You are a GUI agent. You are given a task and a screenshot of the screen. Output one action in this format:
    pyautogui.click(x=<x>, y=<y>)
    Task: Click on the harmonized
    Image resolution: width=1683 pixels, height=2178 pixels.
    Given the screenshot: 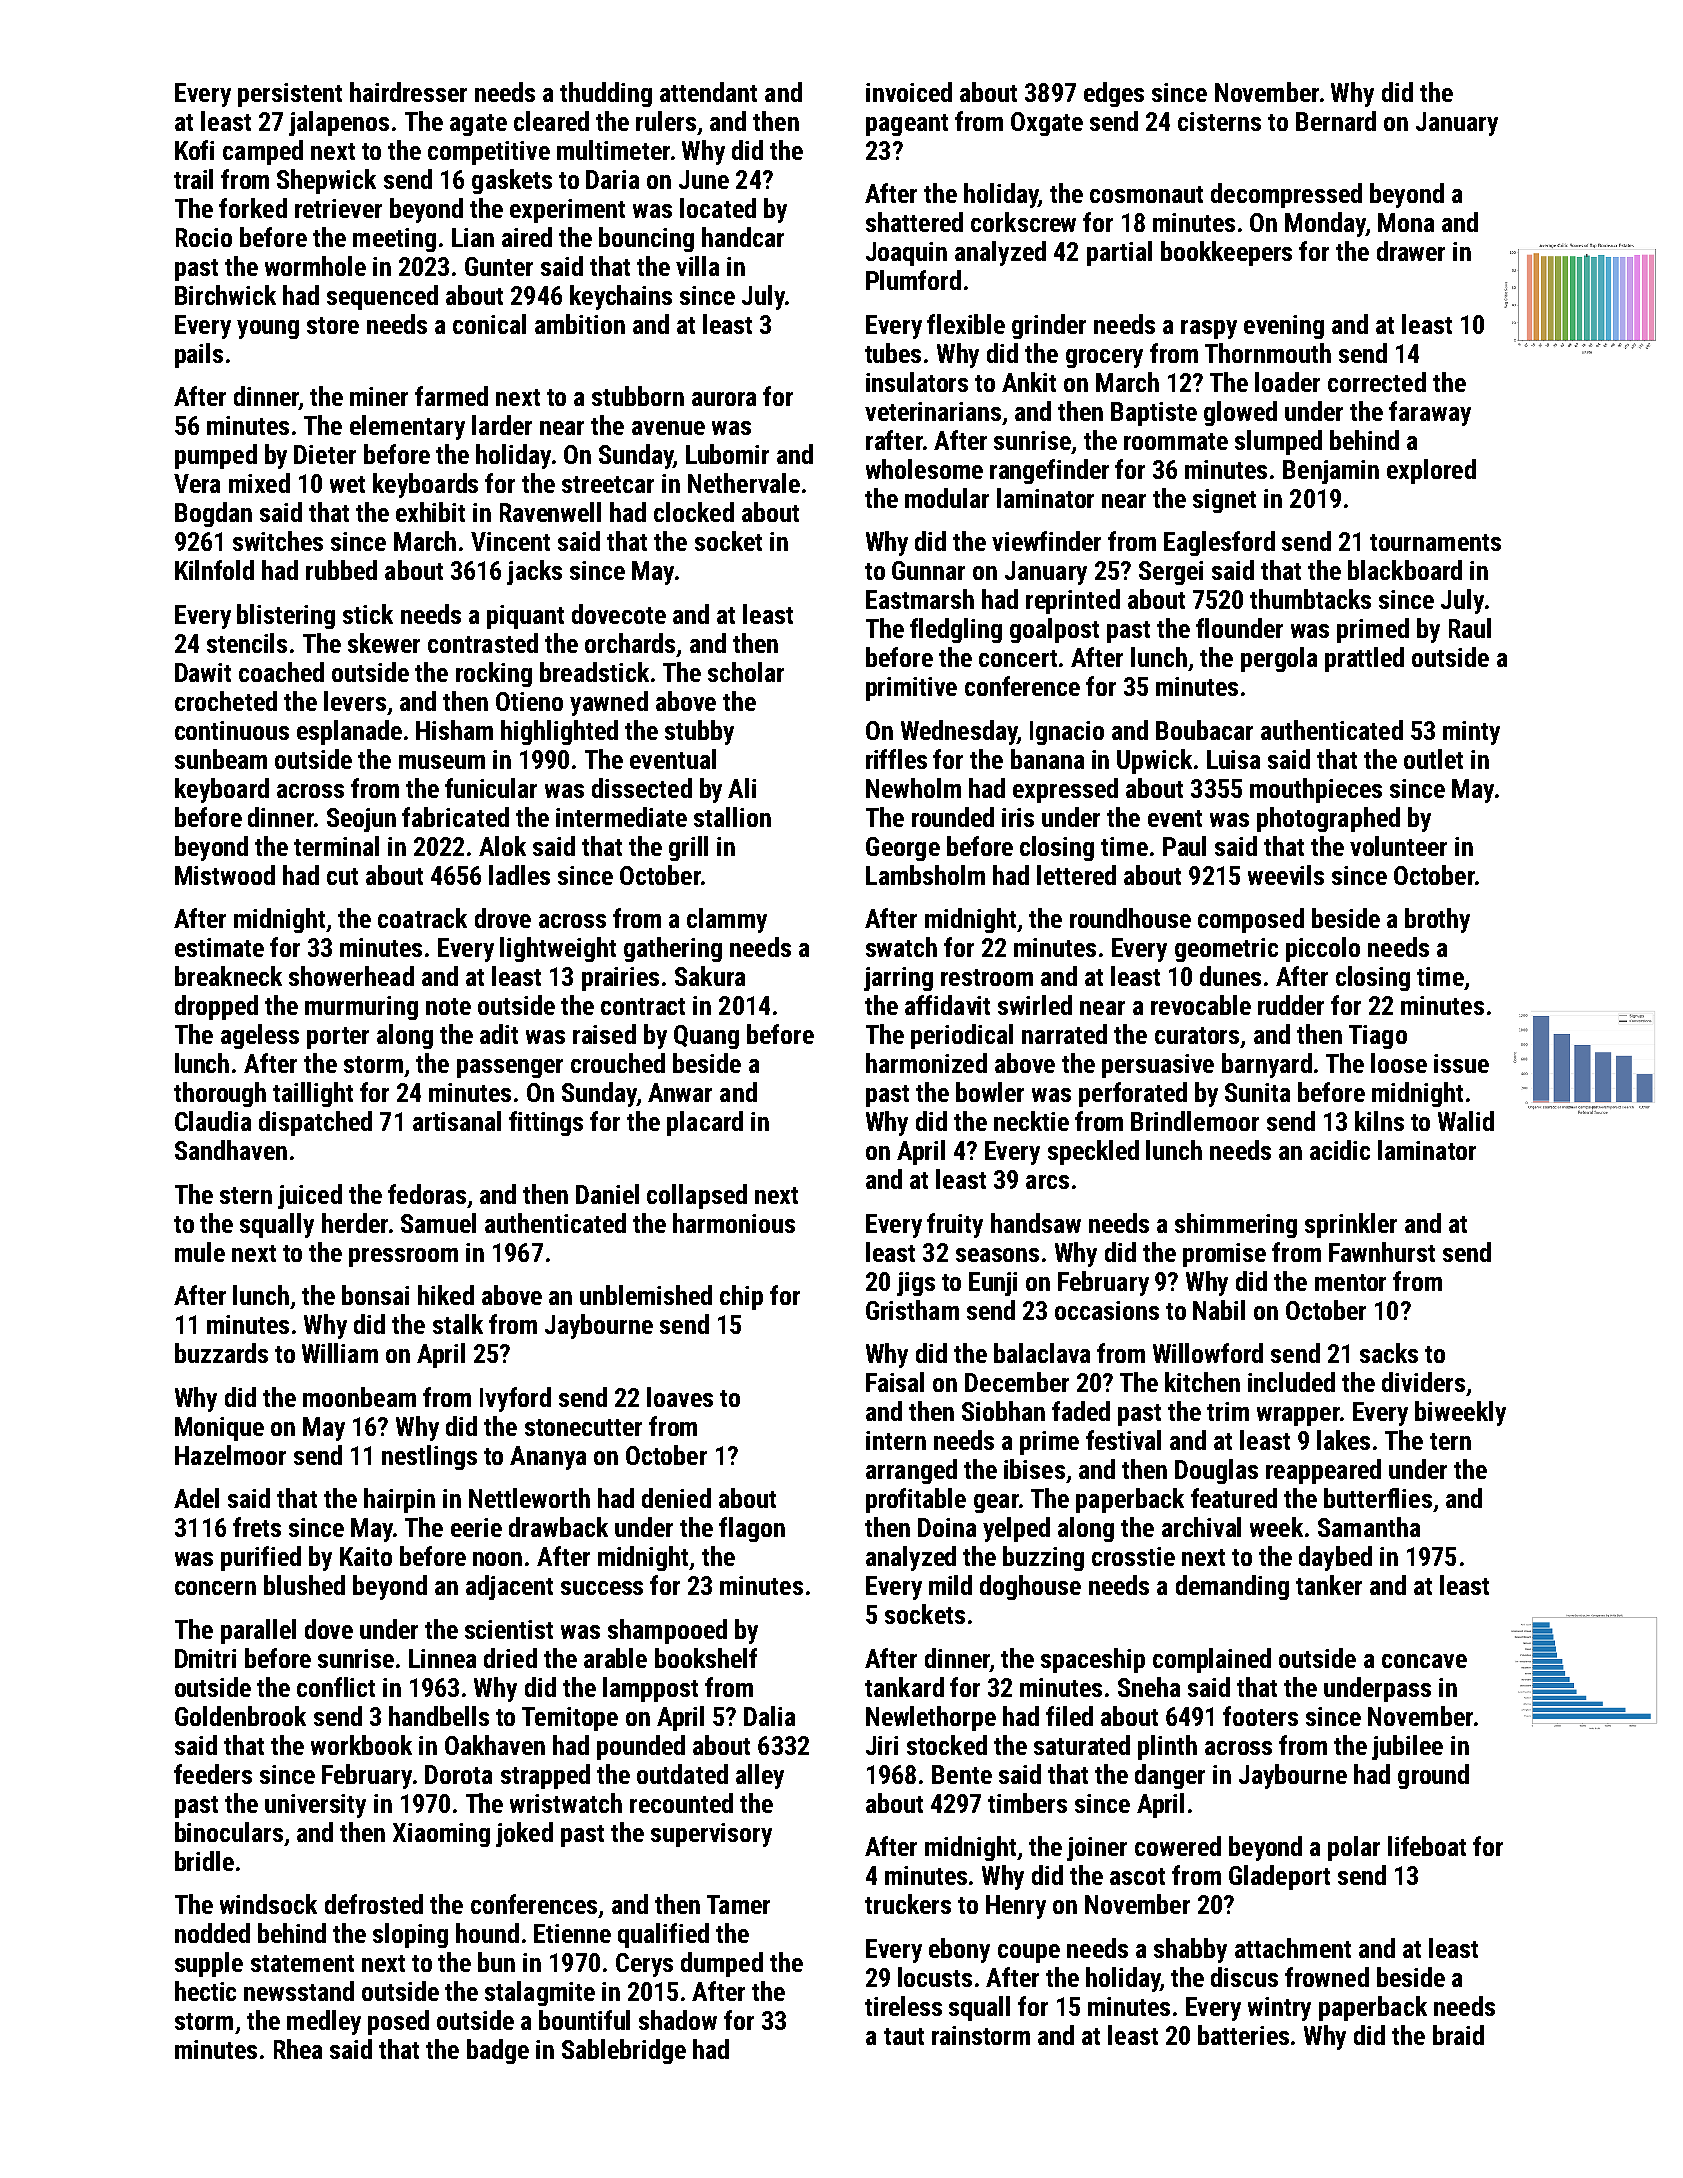 What is the action you would take?
    pyautogui.click(x=926, y=1063)
